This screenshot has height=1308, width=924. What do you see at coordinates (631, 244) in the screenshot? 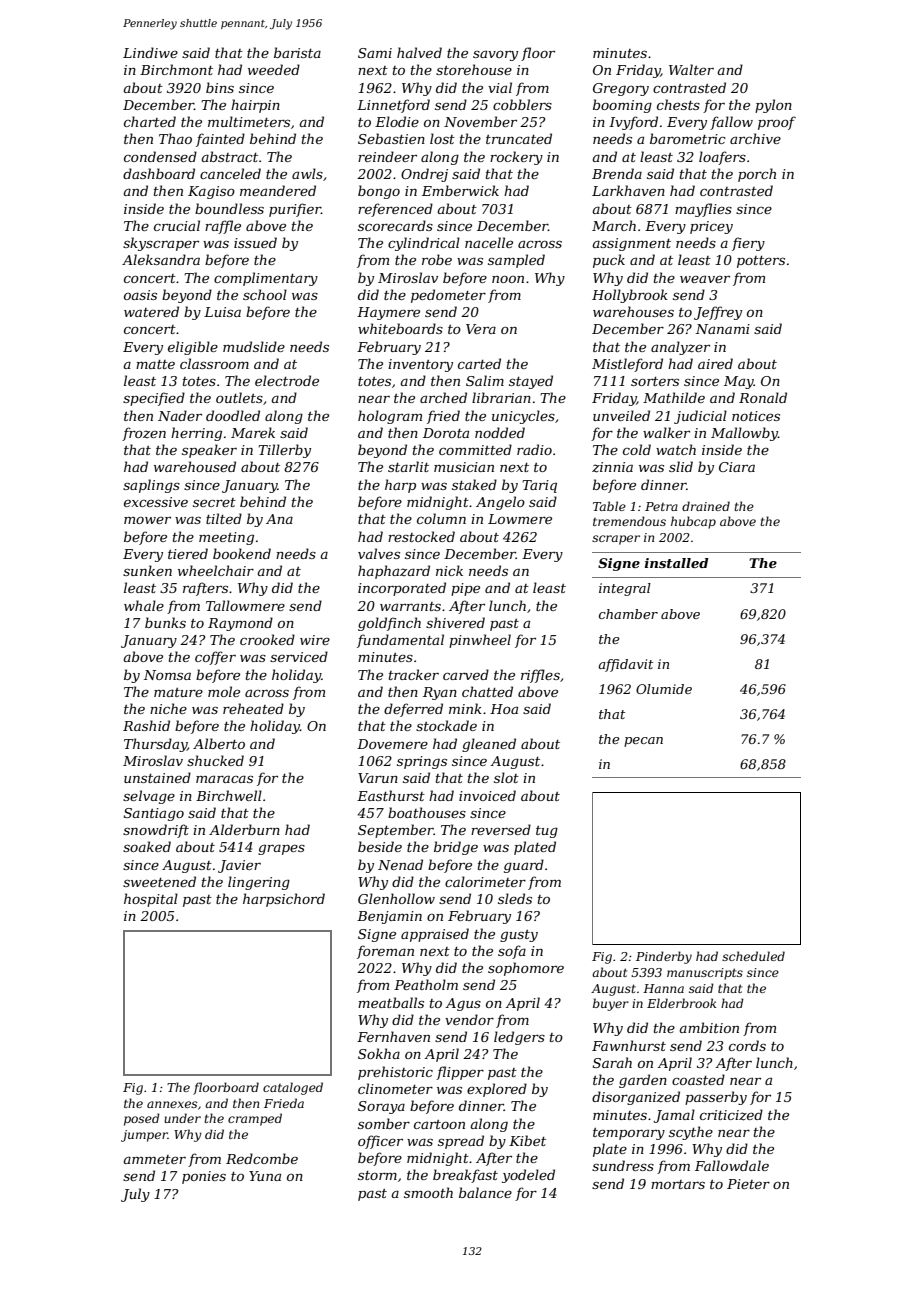
I see `assignment` at bounding box center [631, 244].
